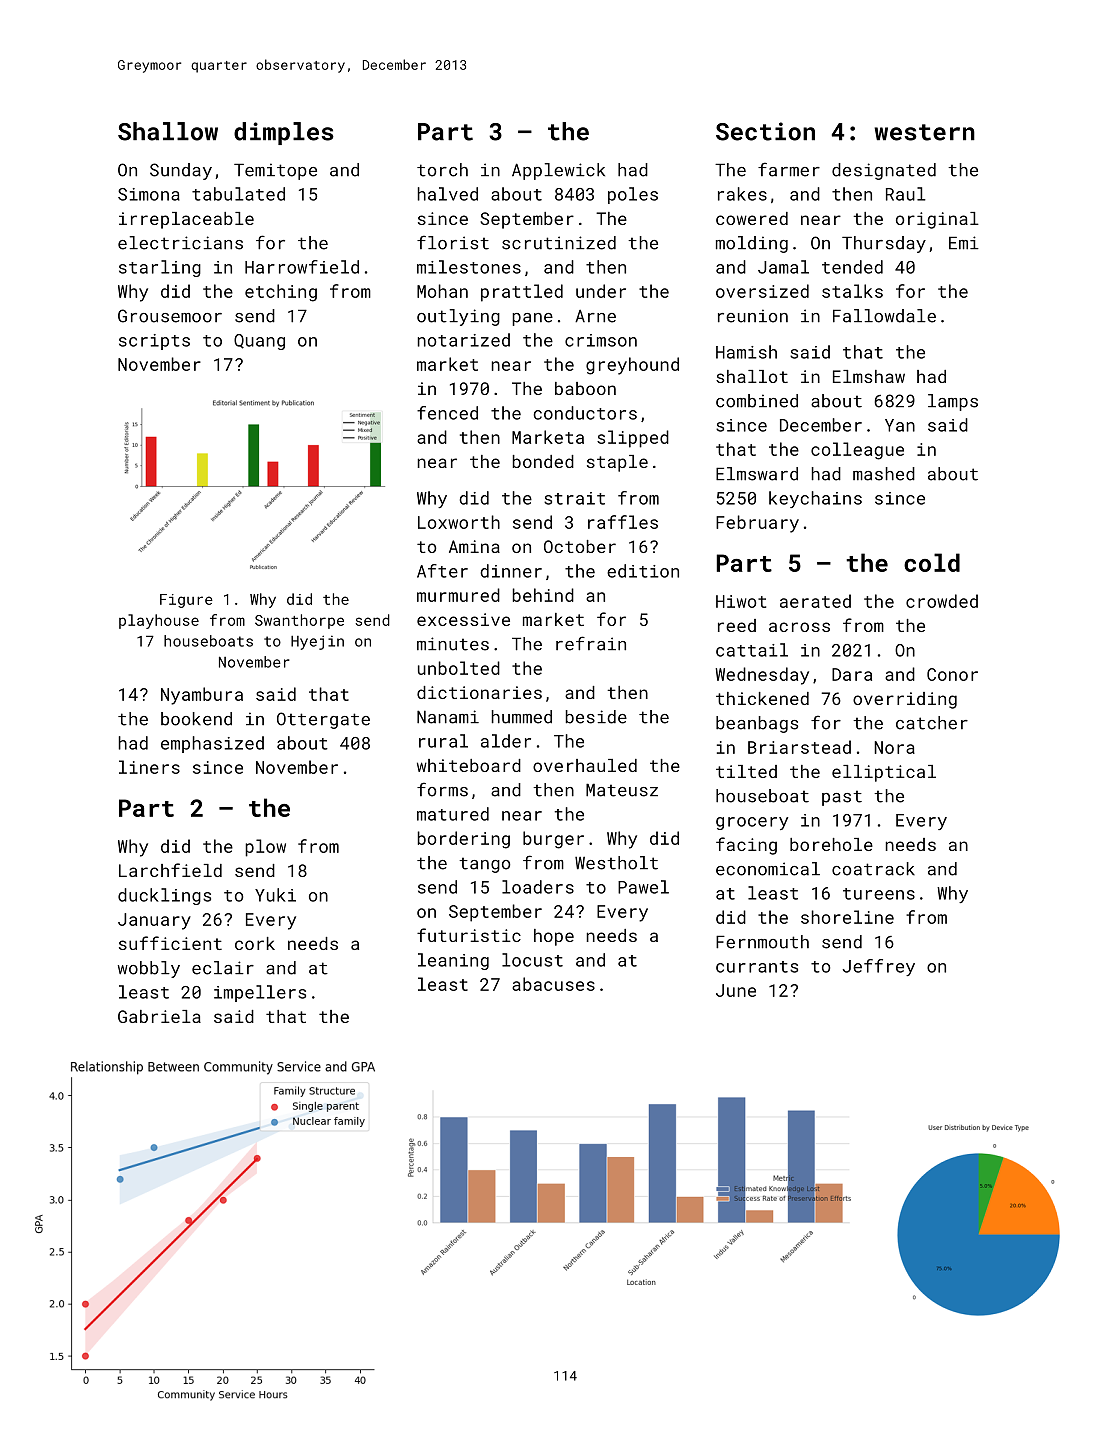 Image resolution: width=1106 pixels, height=1431 pixels. Describe the element at coordinates (479, 692) in the screenshot. I see `dictionaries` at that location.
